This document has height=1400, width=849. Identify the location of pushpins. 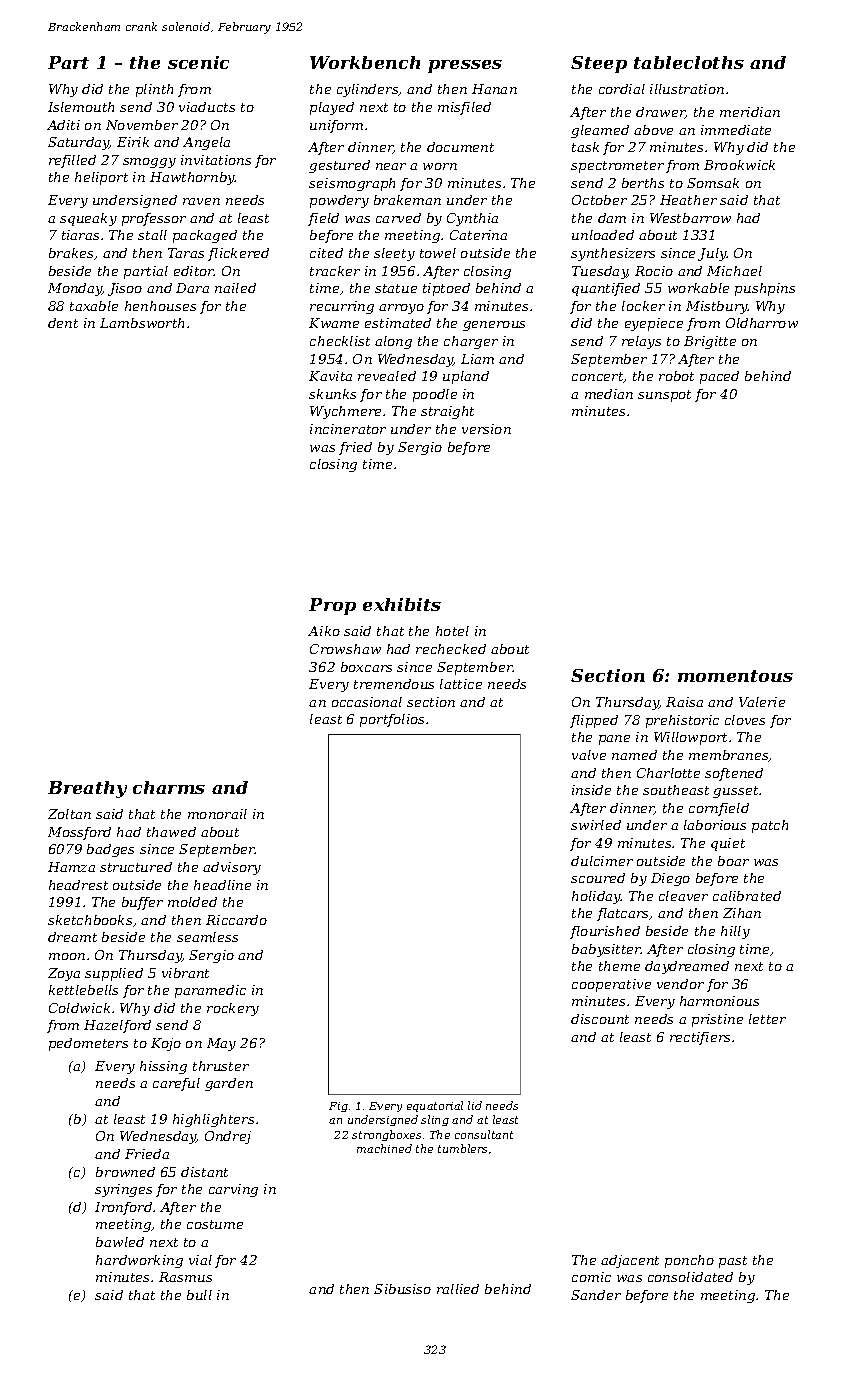
(765, 289).
